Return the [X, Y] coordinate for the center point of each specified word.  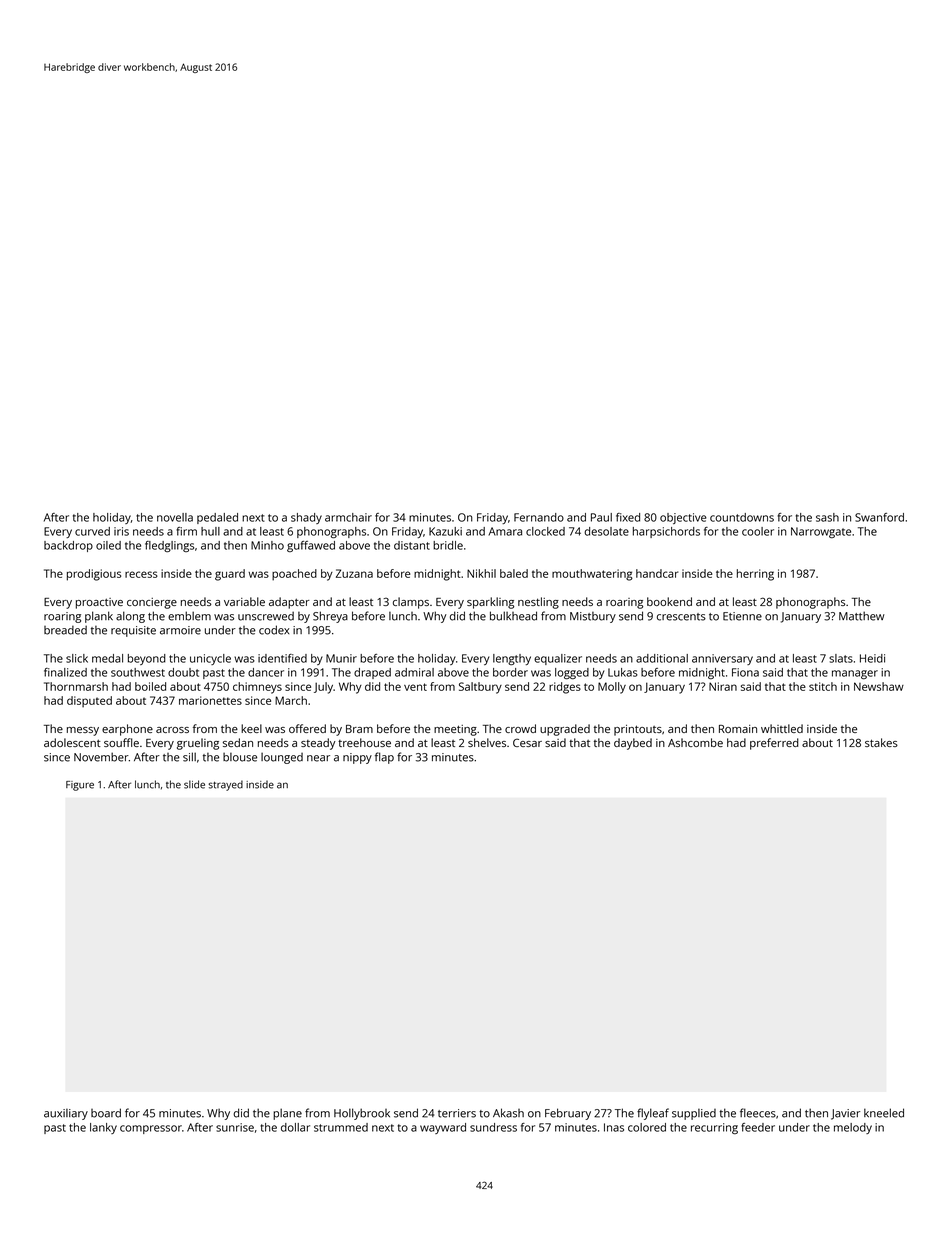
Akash [508, 1113]
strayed [226, 785]
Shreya [330, 617]
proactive [99, 603]
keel [251, 728]
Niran [723, 686]
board [106, 1113]
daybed [633, 744]
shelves [487, 742]
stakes [881, 742]
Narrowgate [821, 532]
